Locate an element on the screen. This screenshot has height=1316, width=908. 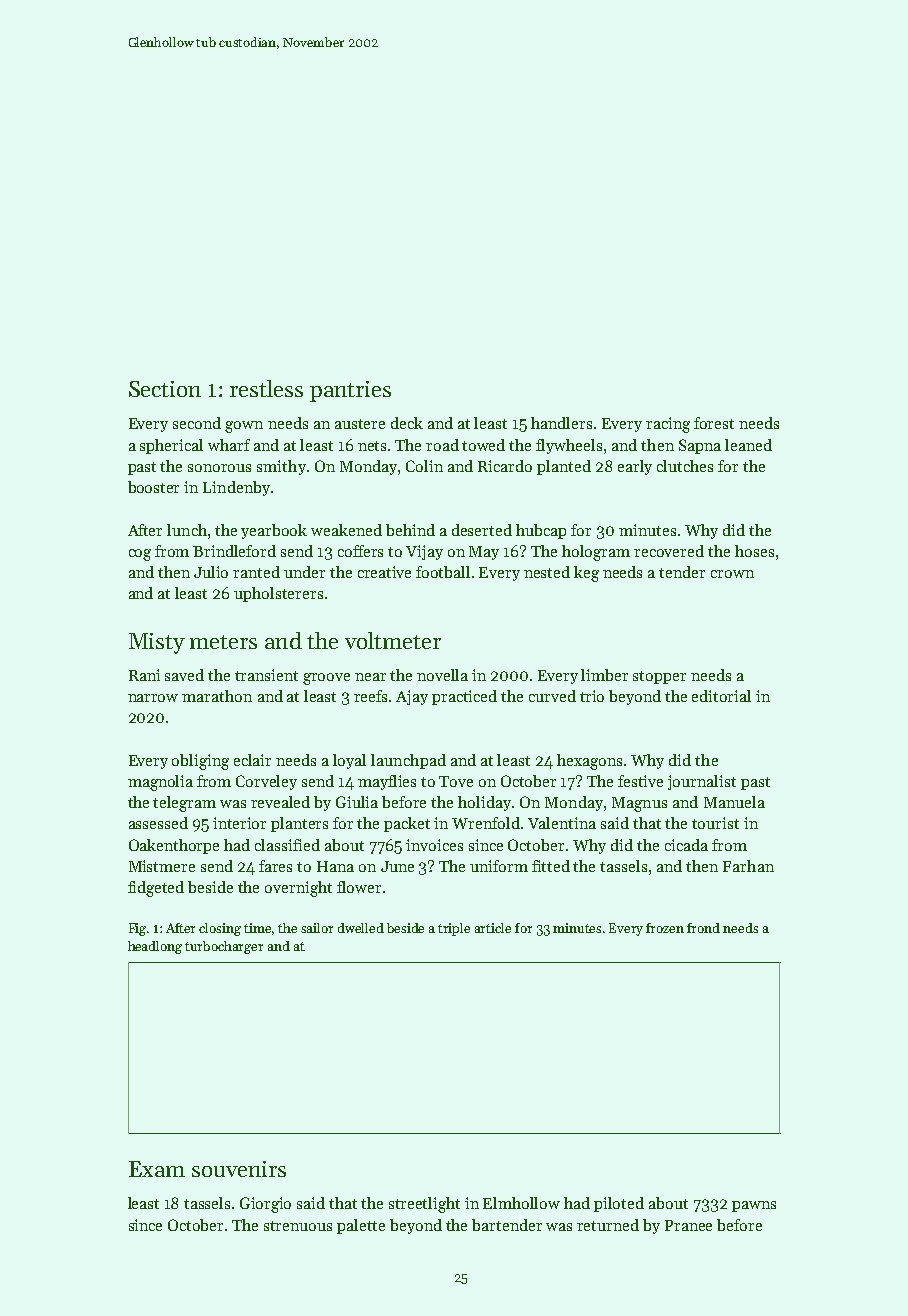
closing is located at coordinates (220, 929).
